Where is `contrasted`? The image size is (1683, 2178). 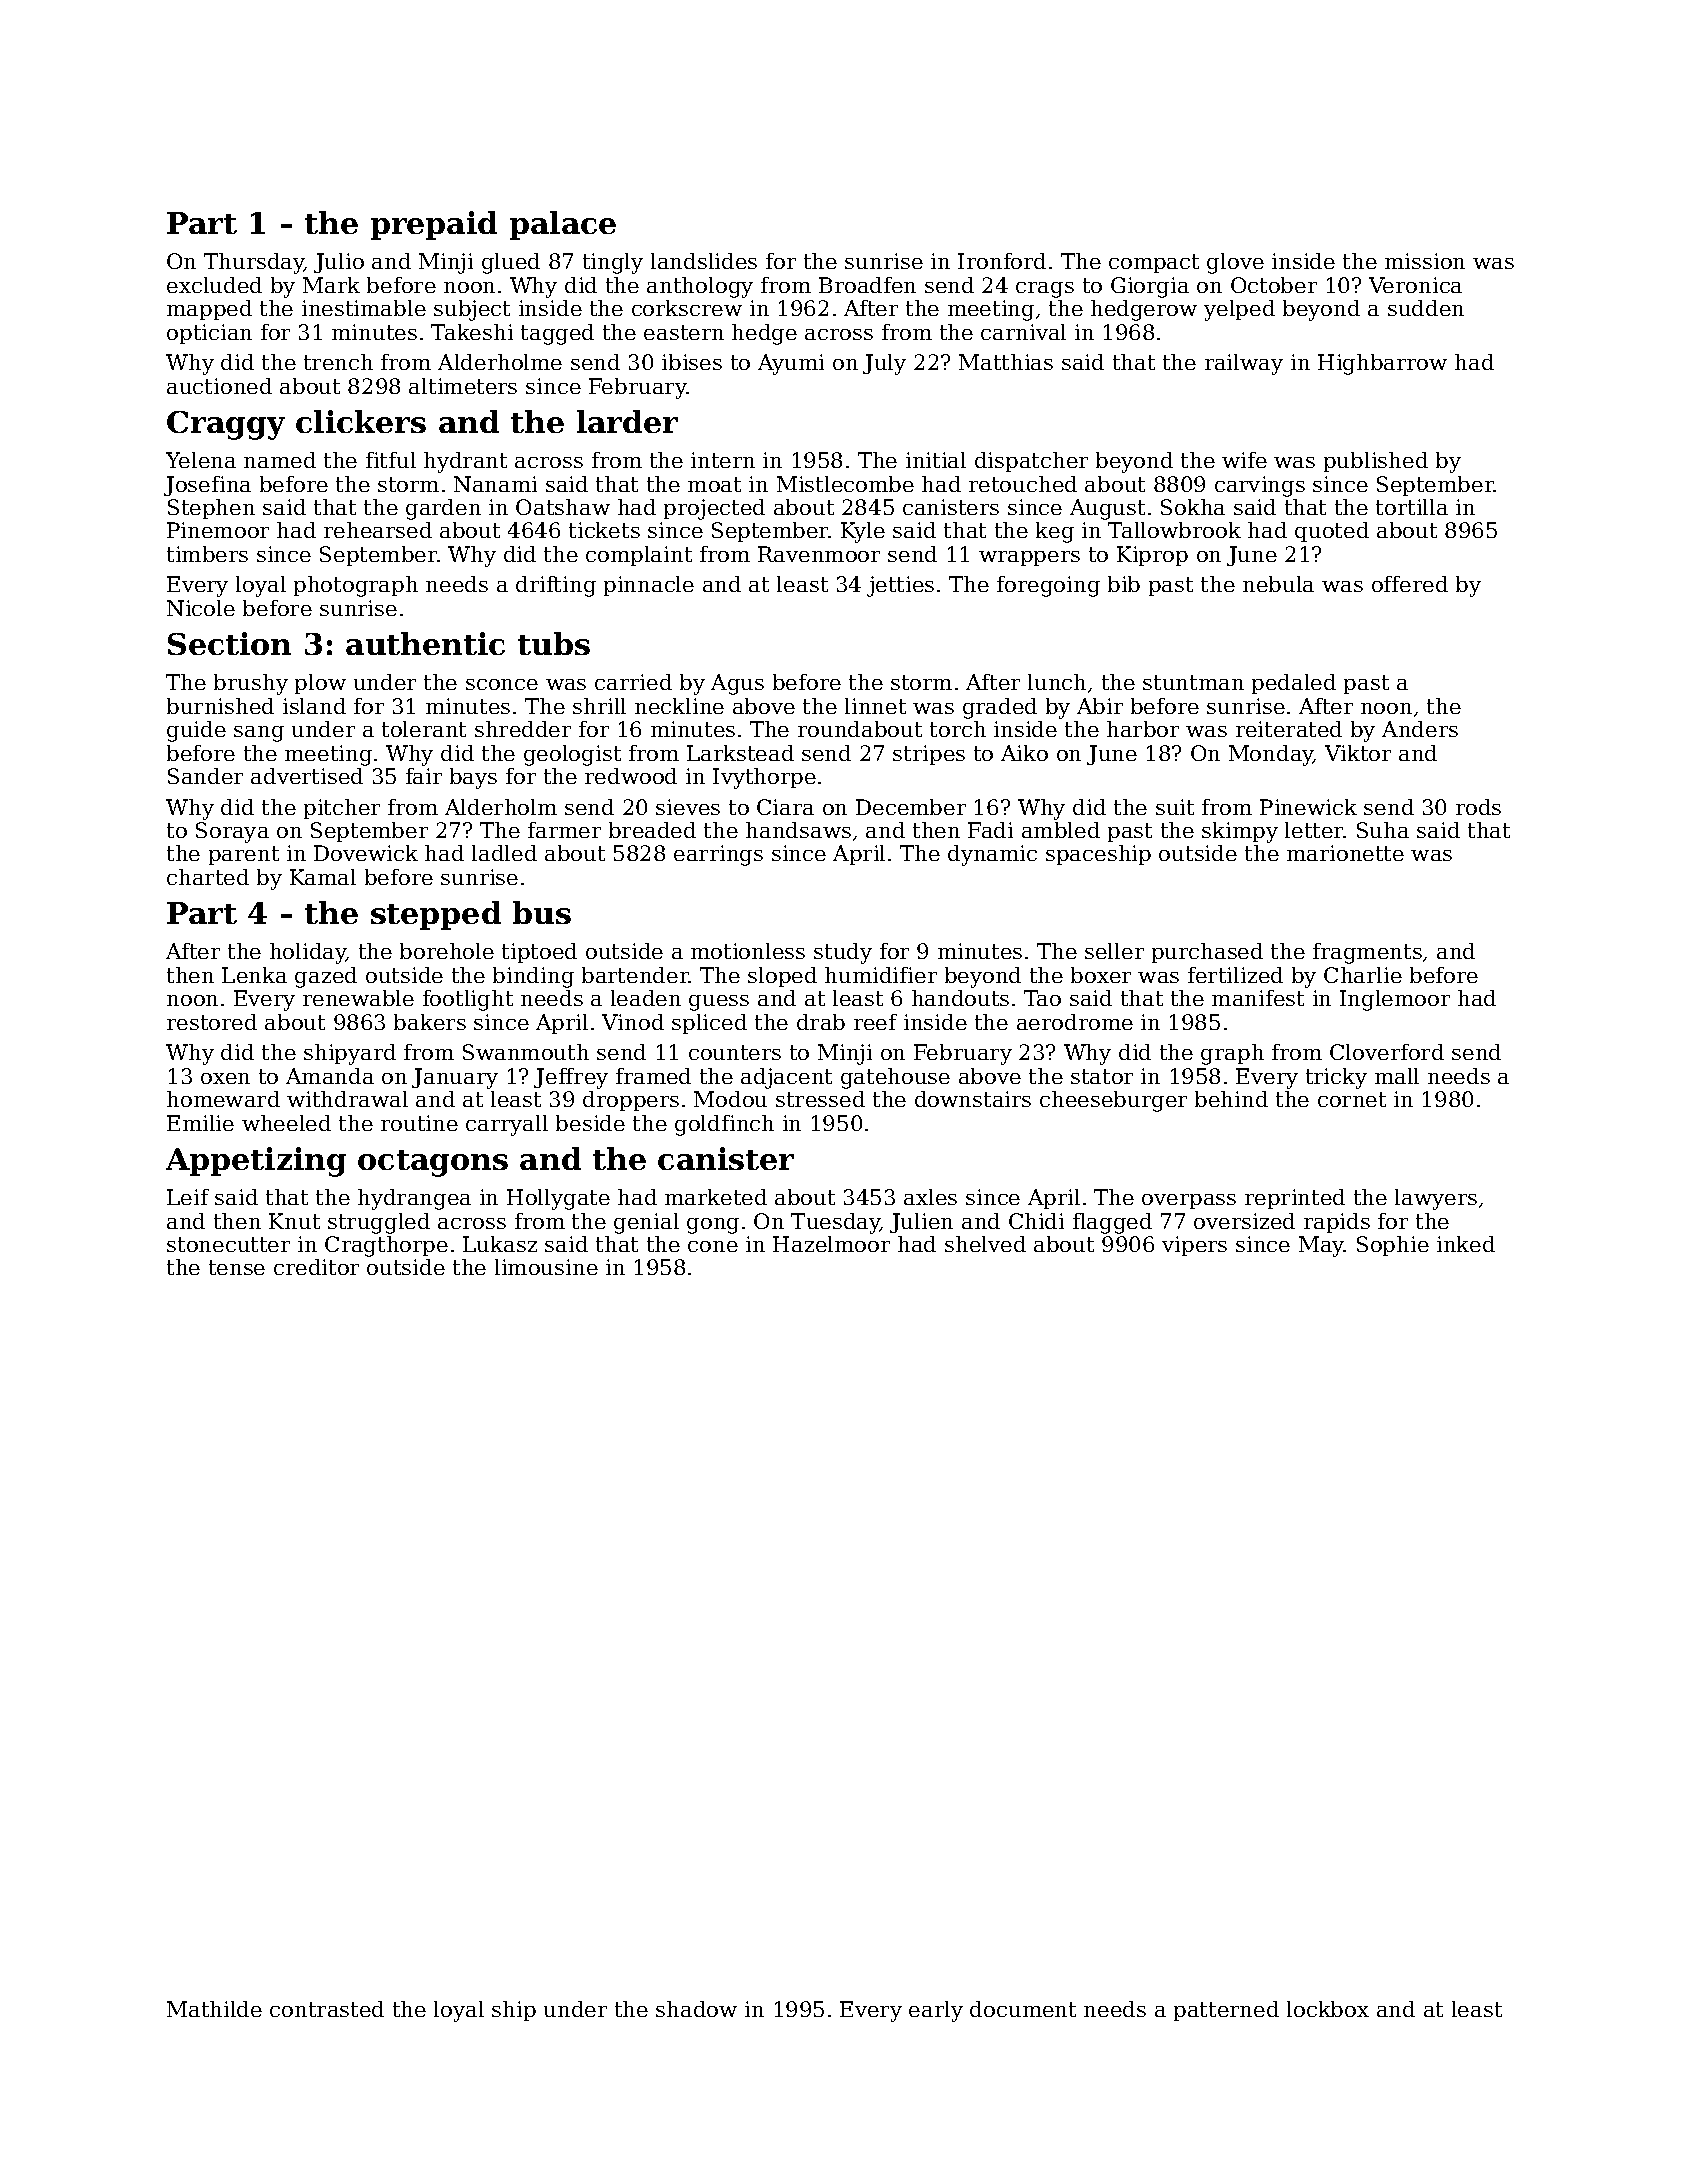 contrasted is located at coordinates (327, 2009).
